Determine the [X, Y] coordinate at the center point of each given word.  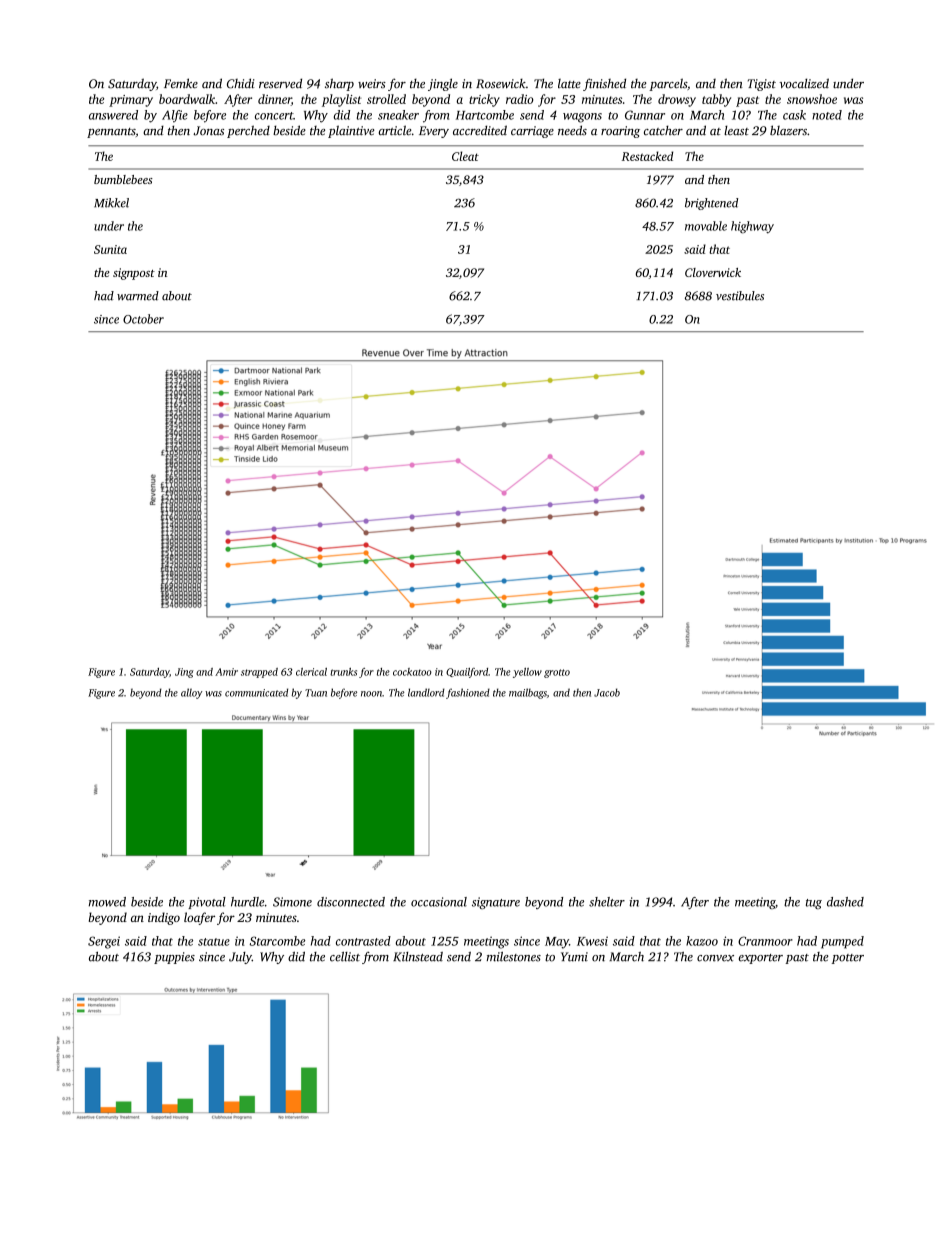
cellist [345, 957]
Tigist [762, 85]
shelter [607, 902]
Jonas [208, 131]
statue [214, 942]
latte [569, 83]
